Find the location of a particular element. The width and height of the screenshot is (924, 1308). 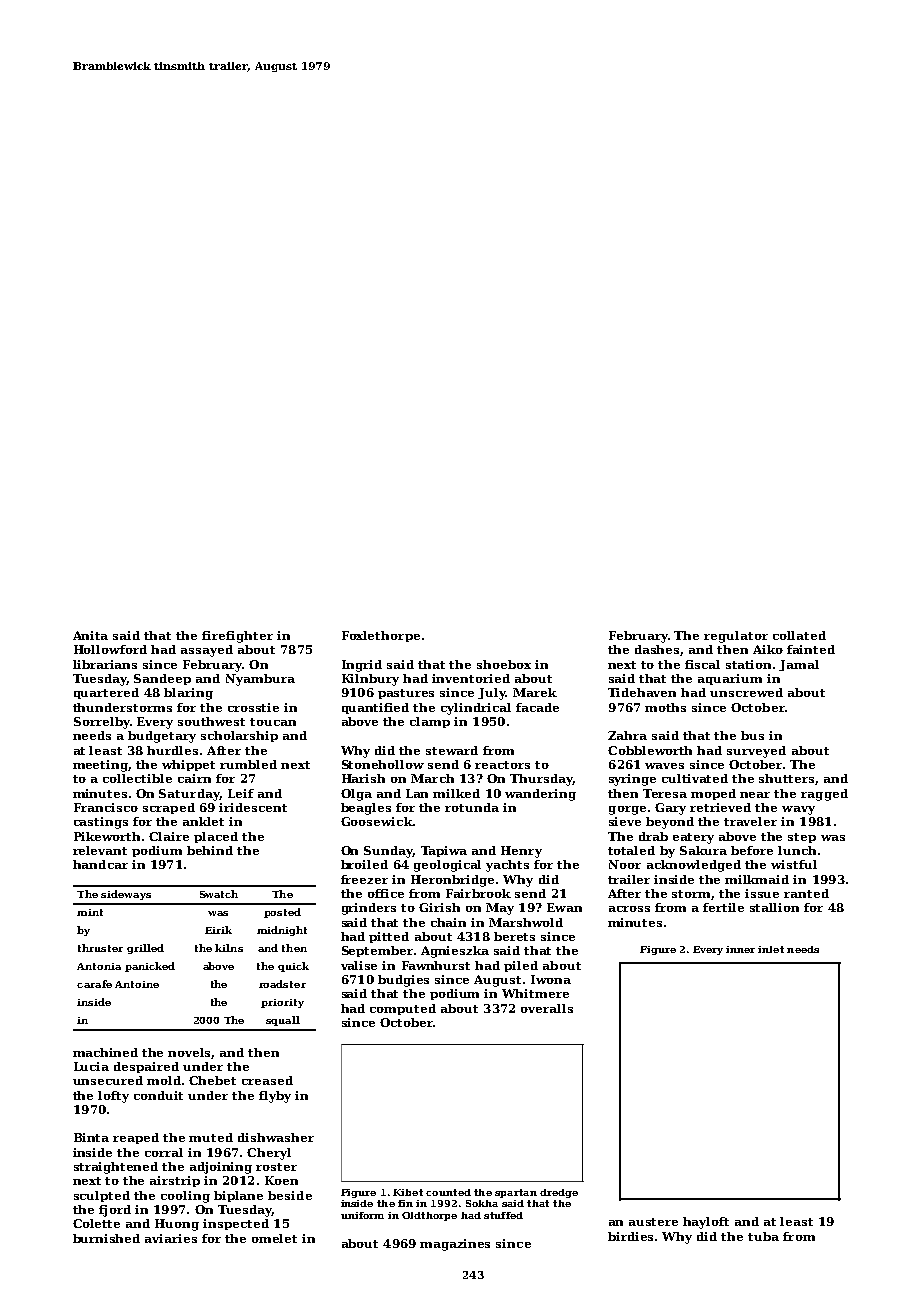

overalls is located at coordinates (547, 1008).
